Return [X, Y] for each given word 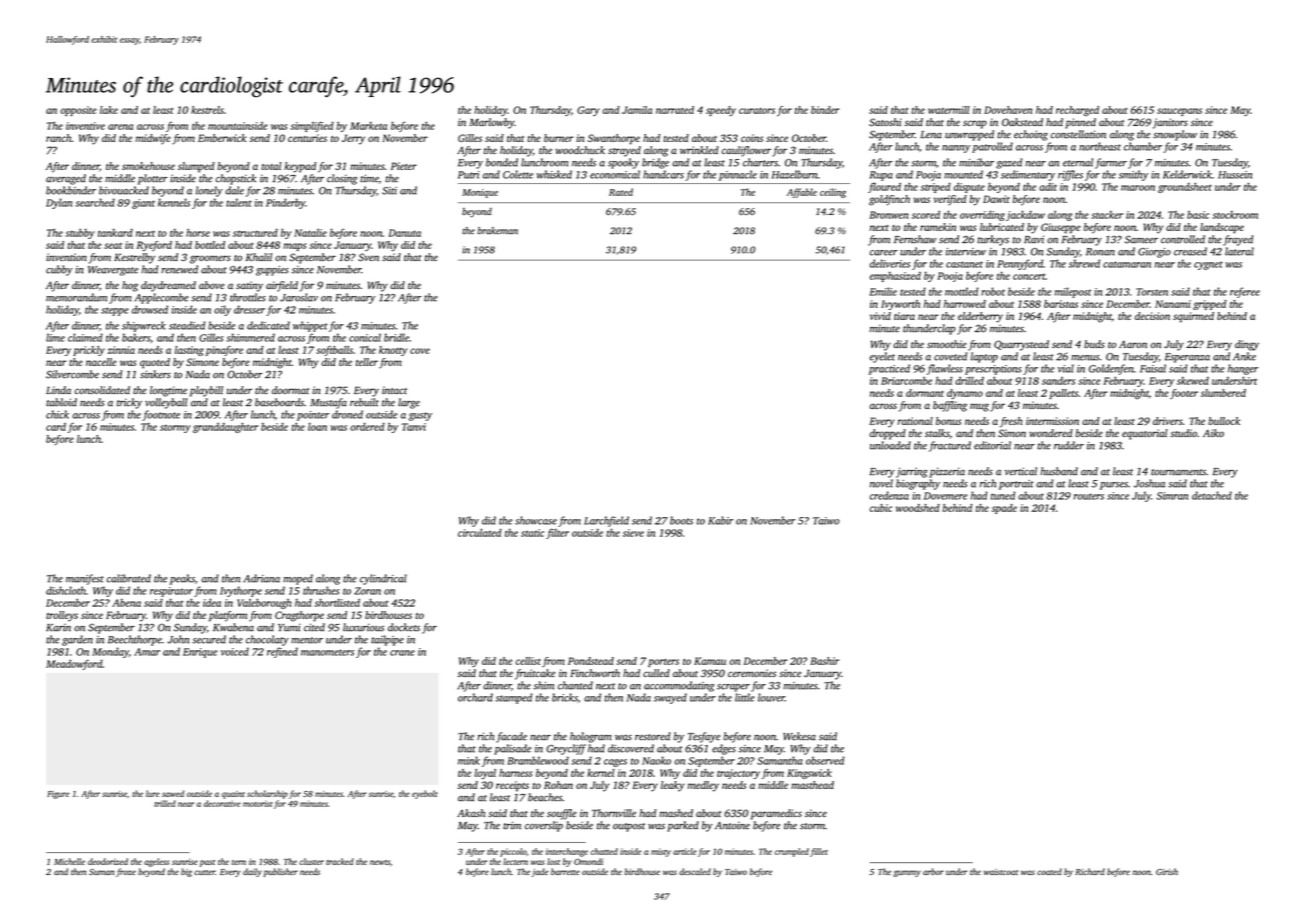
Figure [58, 795]
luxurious [363, 627]
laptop [984, 357]
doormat [291, 390]
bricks [565, 697]
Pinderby [285, 203]
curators [757, 111]
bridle [396, 337]
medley [703, 786]
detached [1212, 495]
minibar [976, 162]
